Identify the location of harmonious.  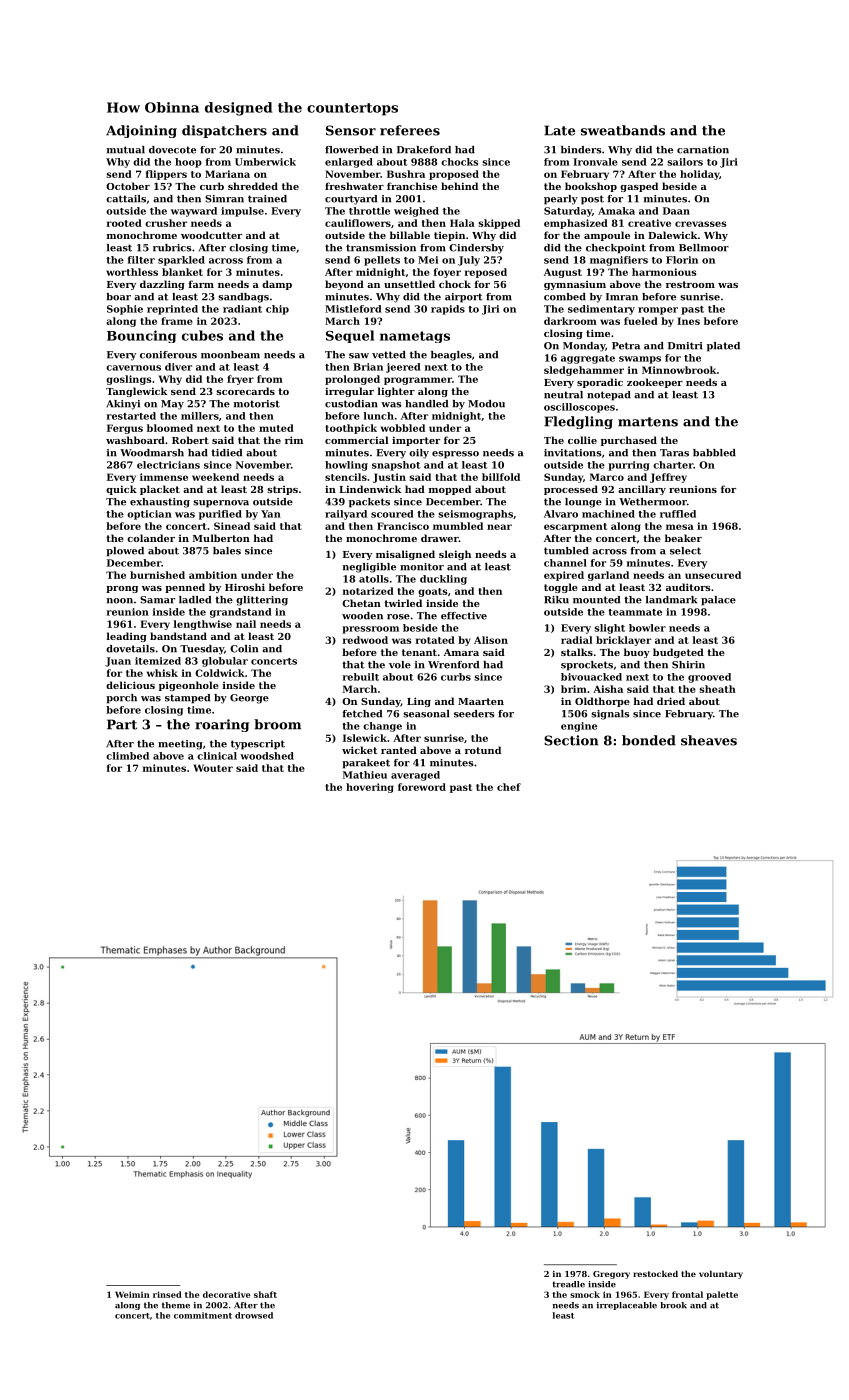
(664, 272).
